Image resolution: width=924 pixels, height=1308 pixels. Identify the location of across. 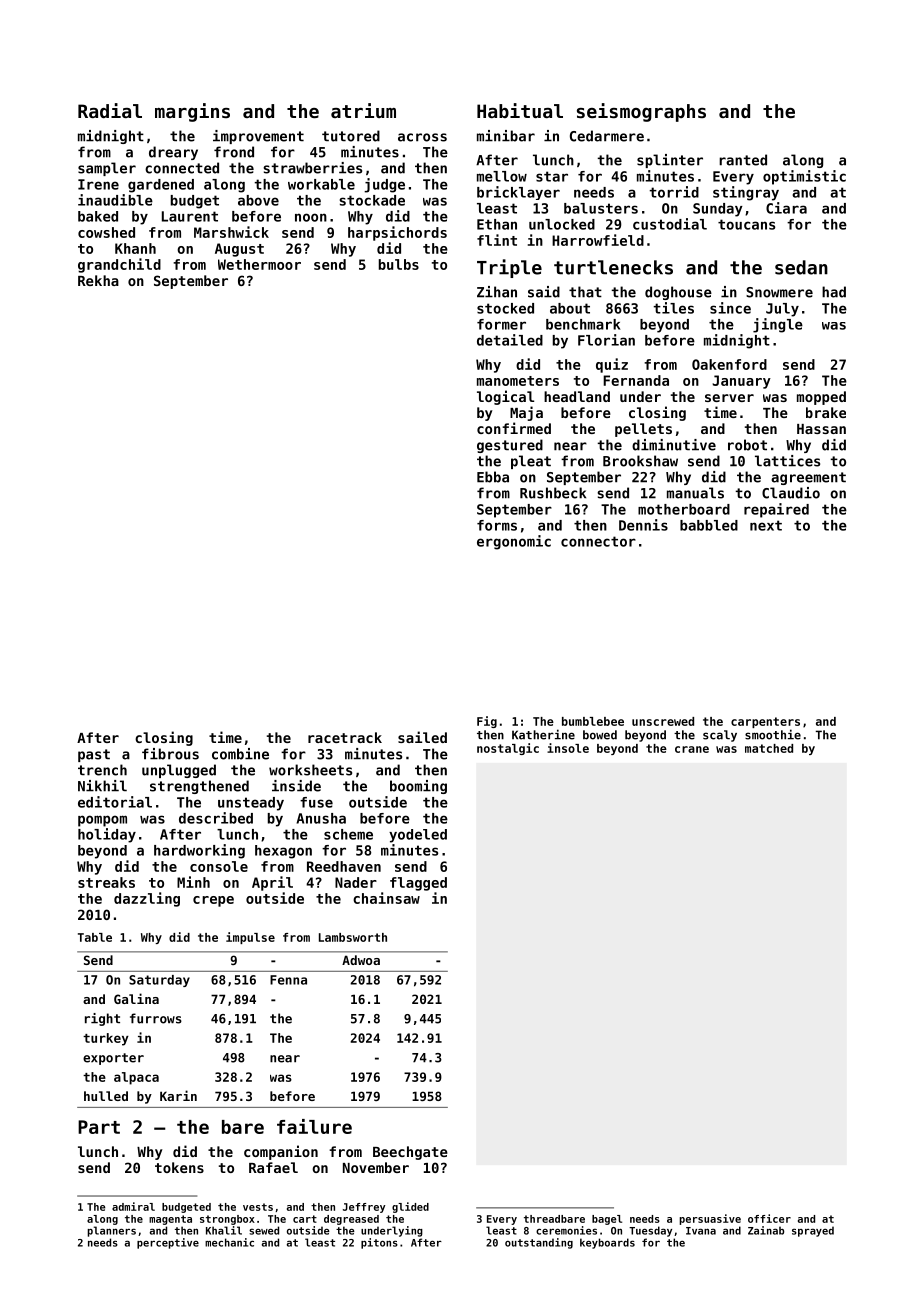
(422, 137).
